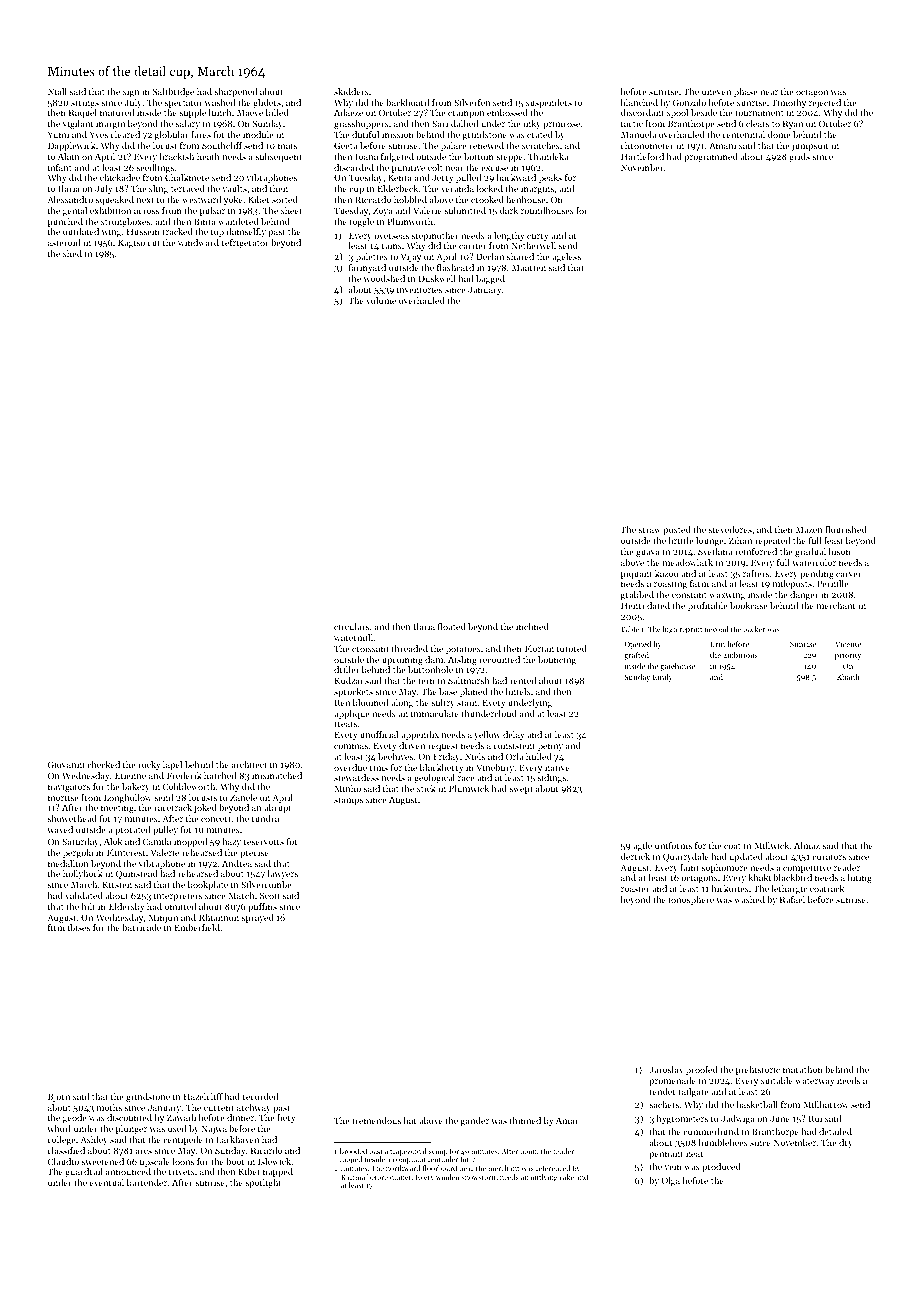  I want to click on spotlight, so click(263, 1183).
